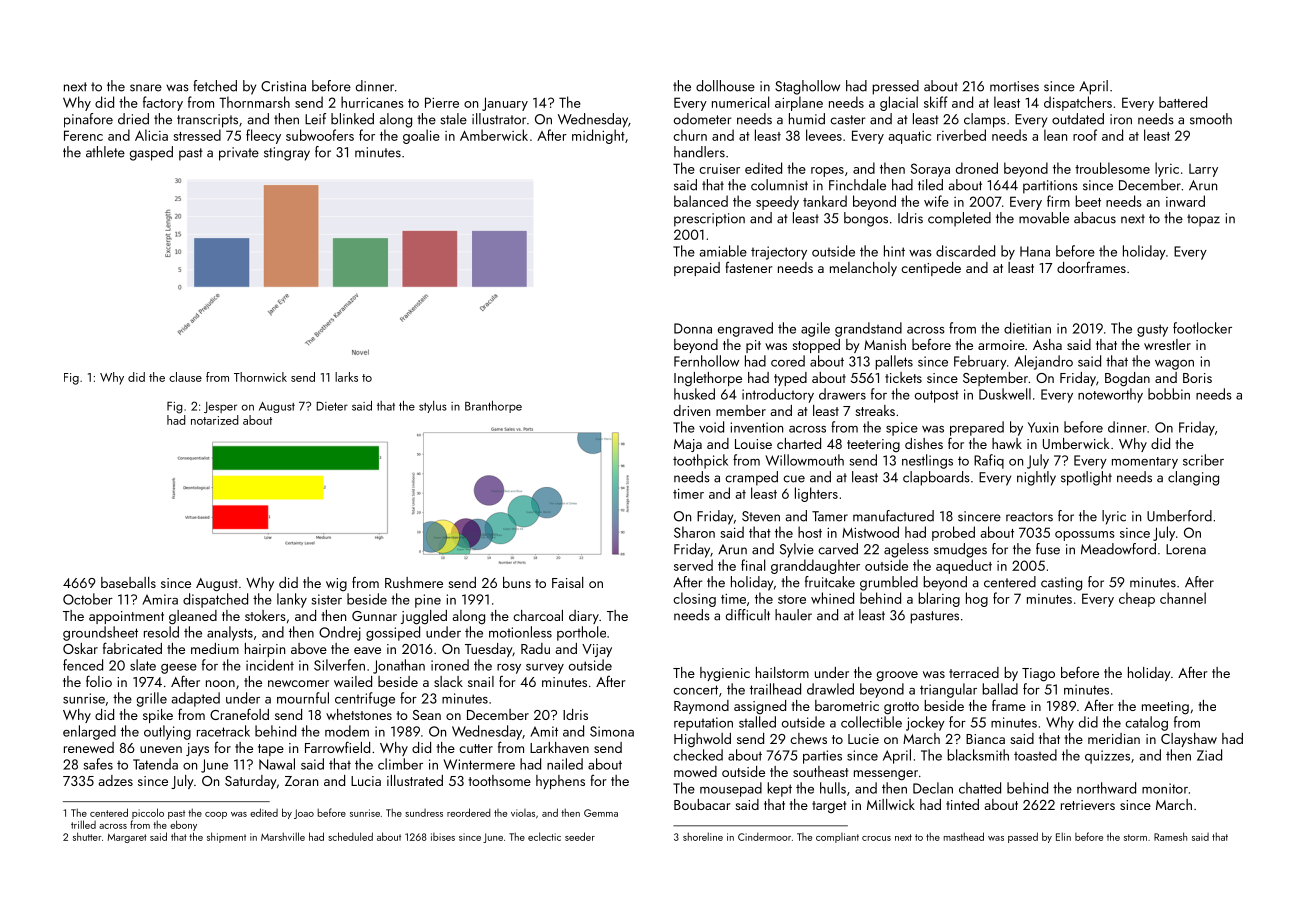 This screenshot has height=924, width=1308. What do you see at coordinates (706, 361) in the screenshot?
I see `Fernhollow` at bounding box center [706, 361].
